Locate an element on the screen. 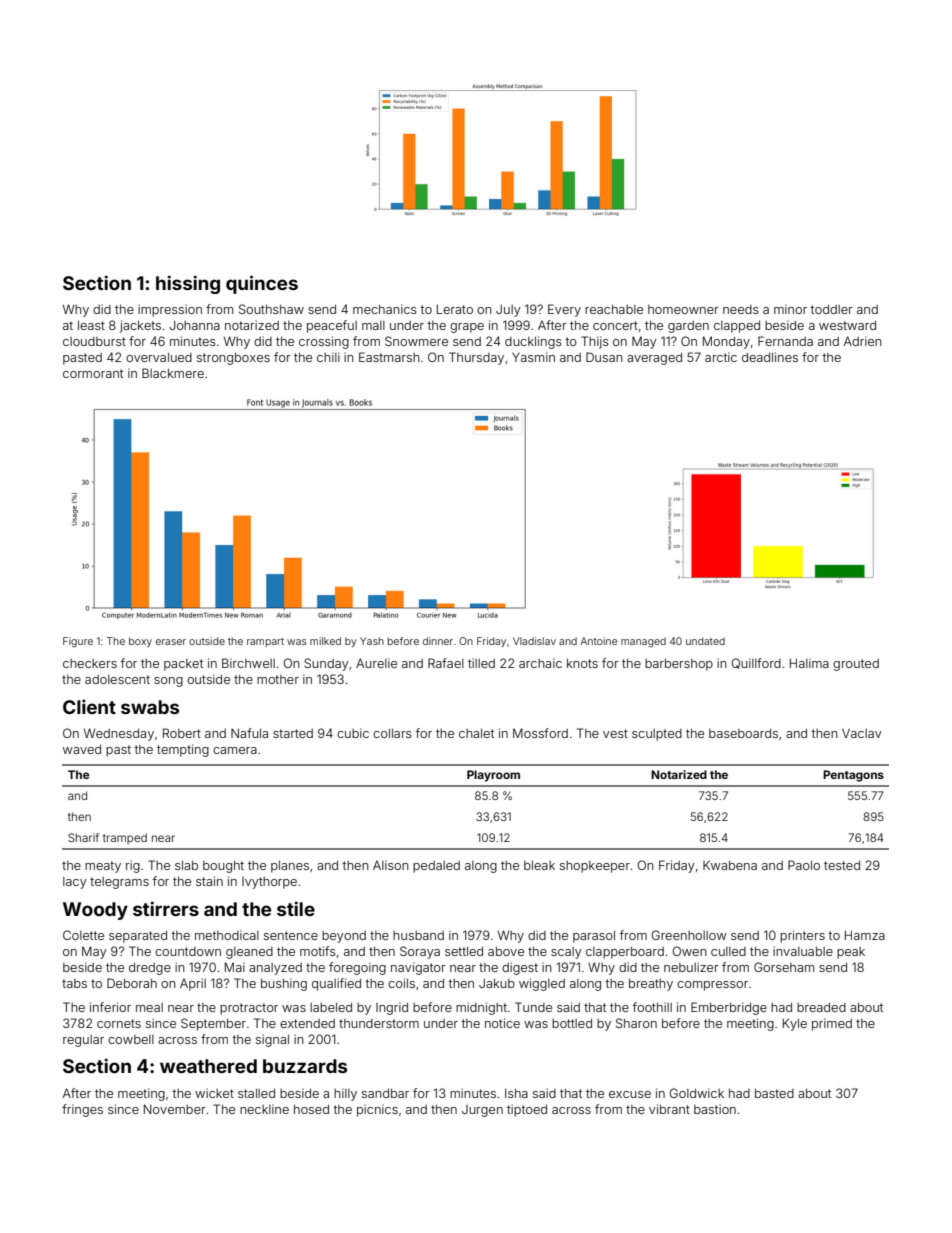 The height and width of the screenshot is (1233, 952). strongboxes is located at coordinates (233, 358).
